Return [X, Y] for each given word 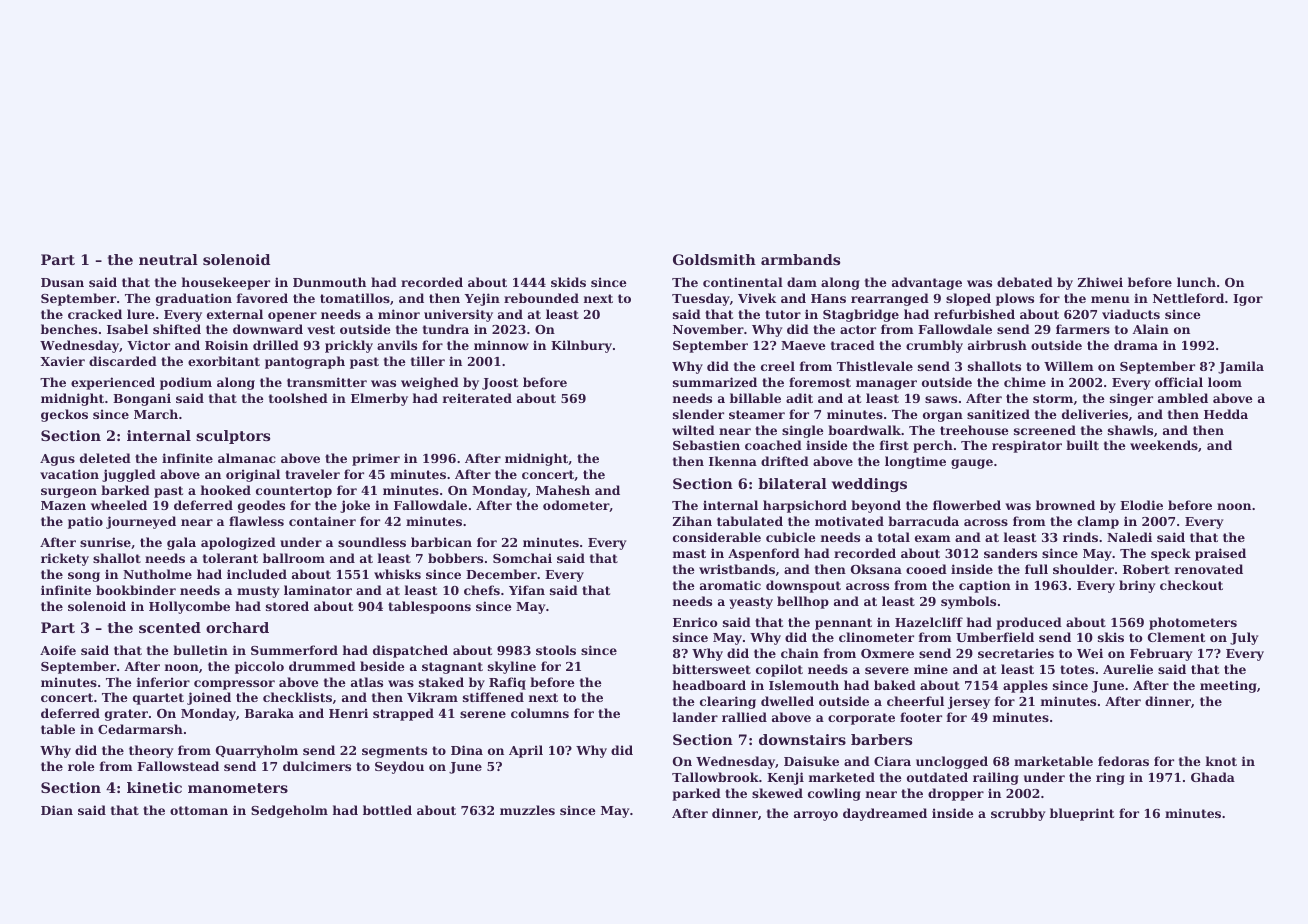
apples [1025, 686]
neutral [168, 259]
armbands [800, 259]
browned [1065, 505]
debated [1025, 282]
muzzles [527, 810]
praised [1220, 554]
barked [125, 490]
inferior [163, 682]
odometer [576, 506]
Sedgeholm [289, 811]
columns [540, 713]
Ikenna [733, 461]
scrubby [1018, 814]
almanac [247, 458]
